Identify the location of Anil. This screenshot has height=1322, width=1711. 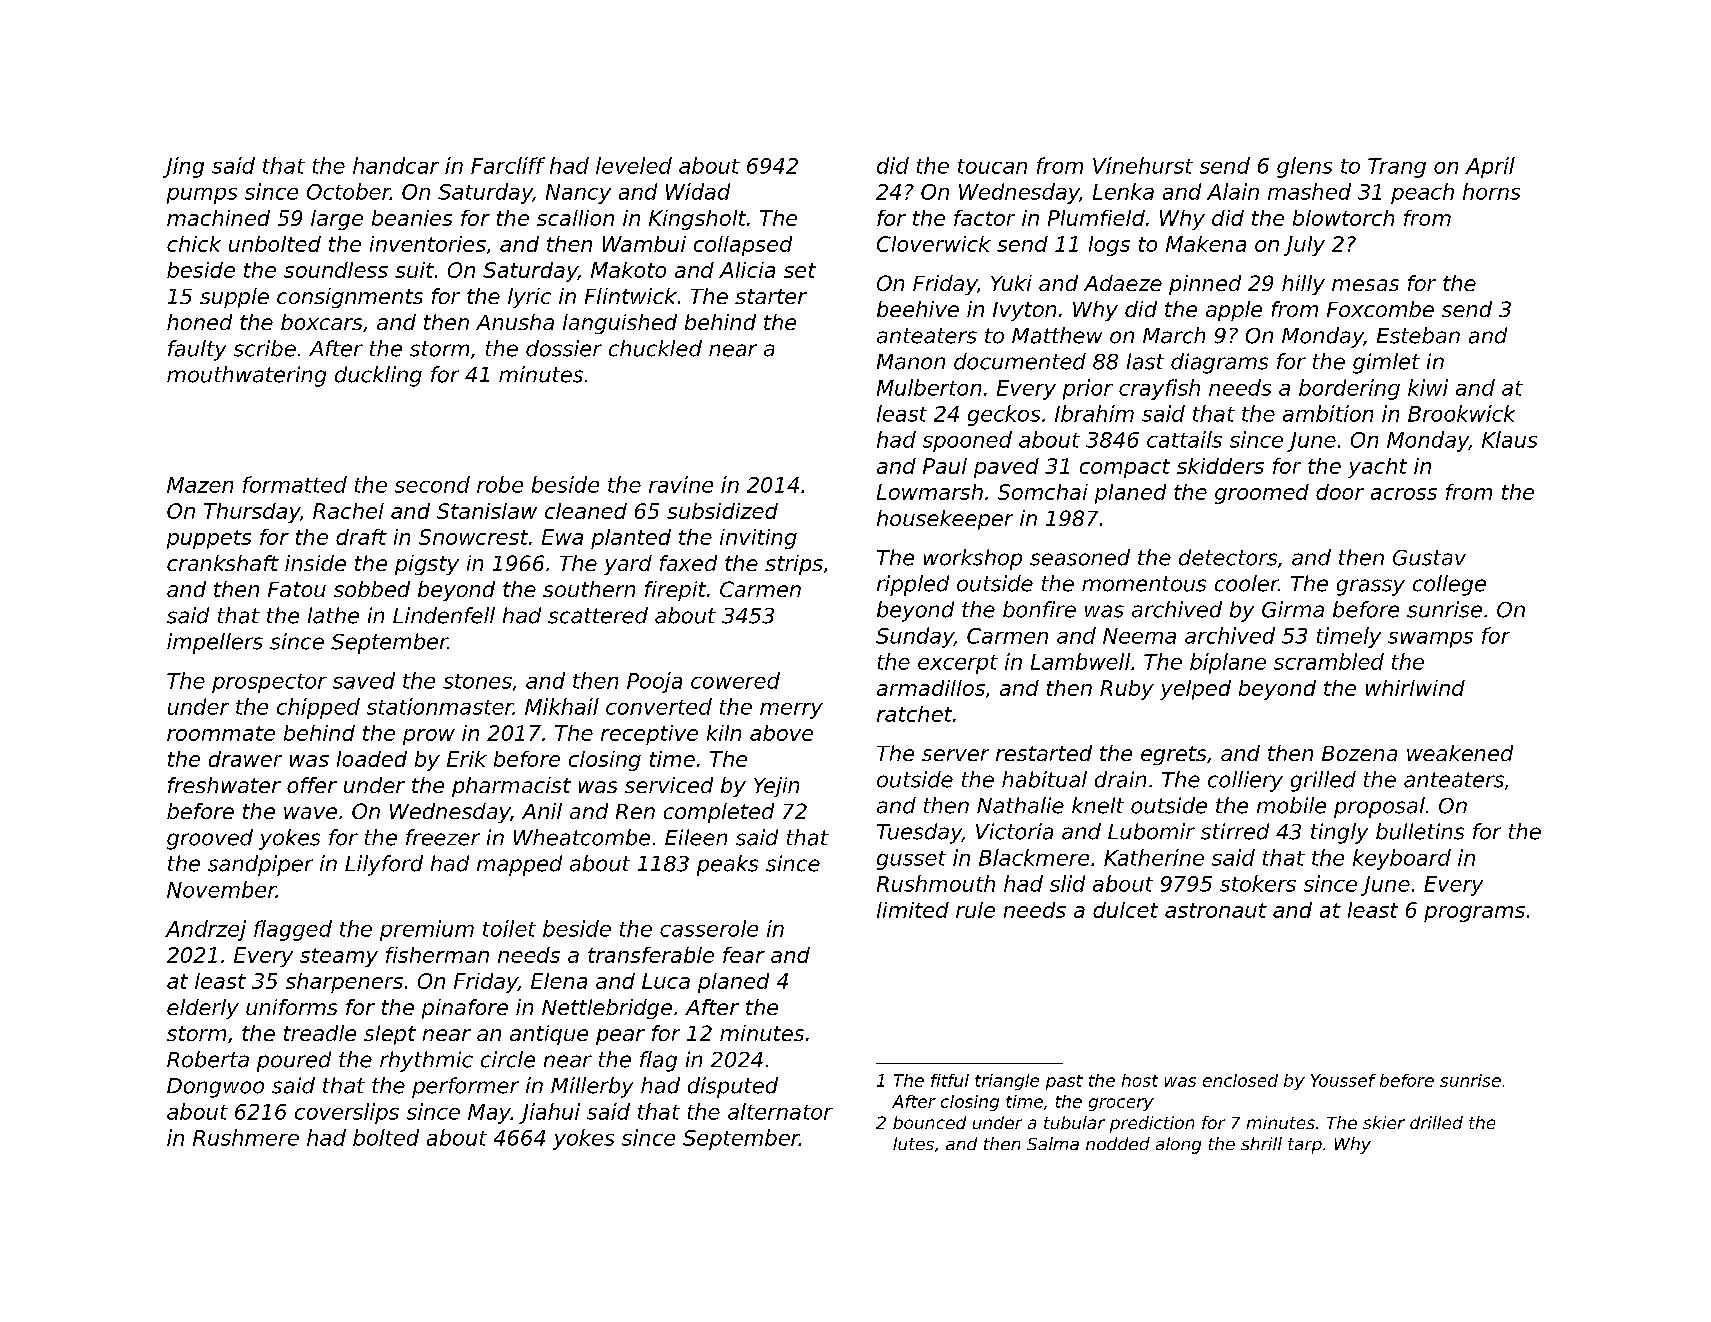
(542, 811).
